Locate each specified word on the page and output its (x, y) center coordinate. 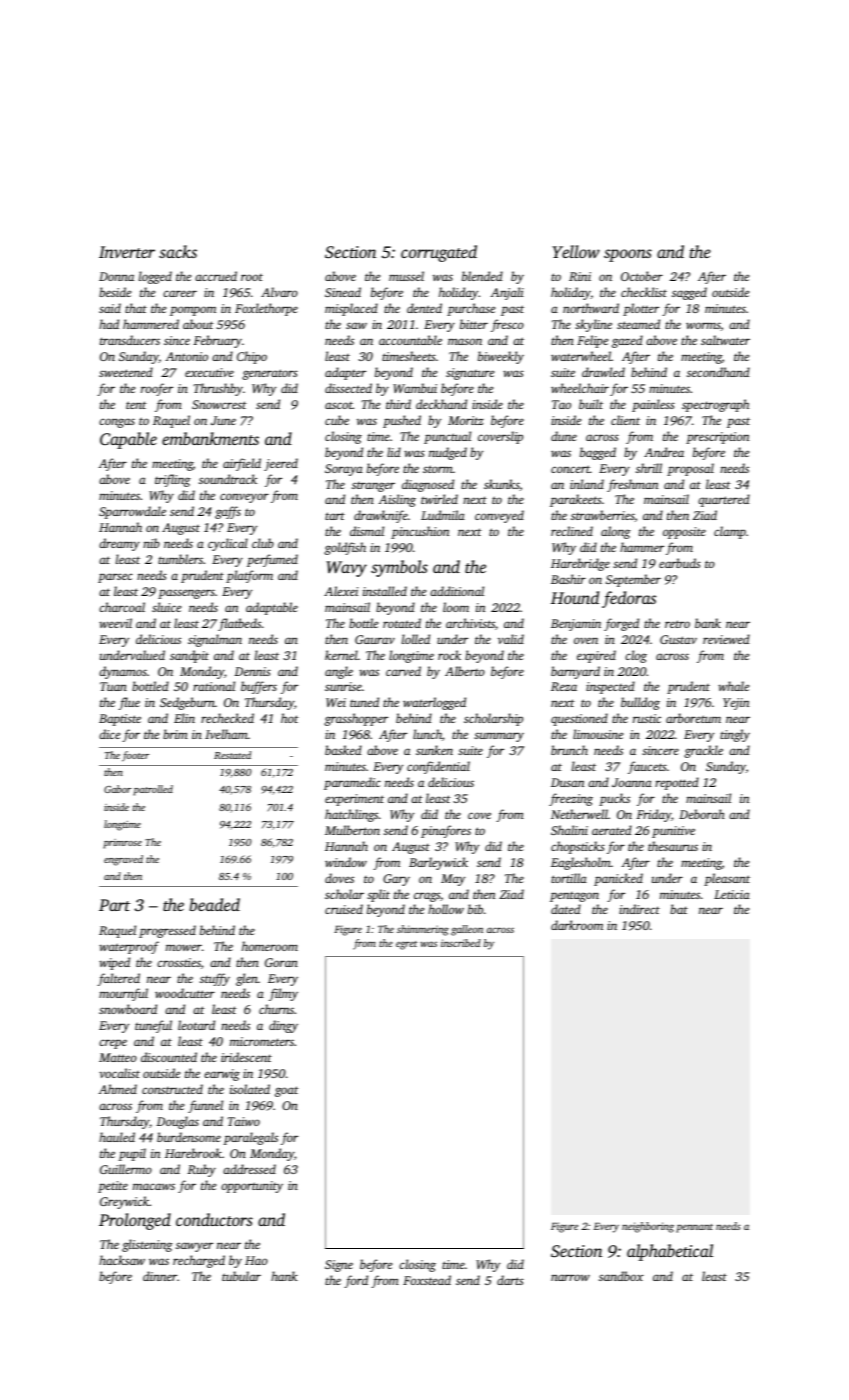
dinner (160, 1276)
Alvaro (279, 292)
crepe (113, 1044)
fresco (507, 325)
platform (249, 576)
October (642, 276)
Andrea (664, 452)
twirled (439, 499)
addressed (249, 1169)
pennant (694, 1228)
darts (510, 1280)
